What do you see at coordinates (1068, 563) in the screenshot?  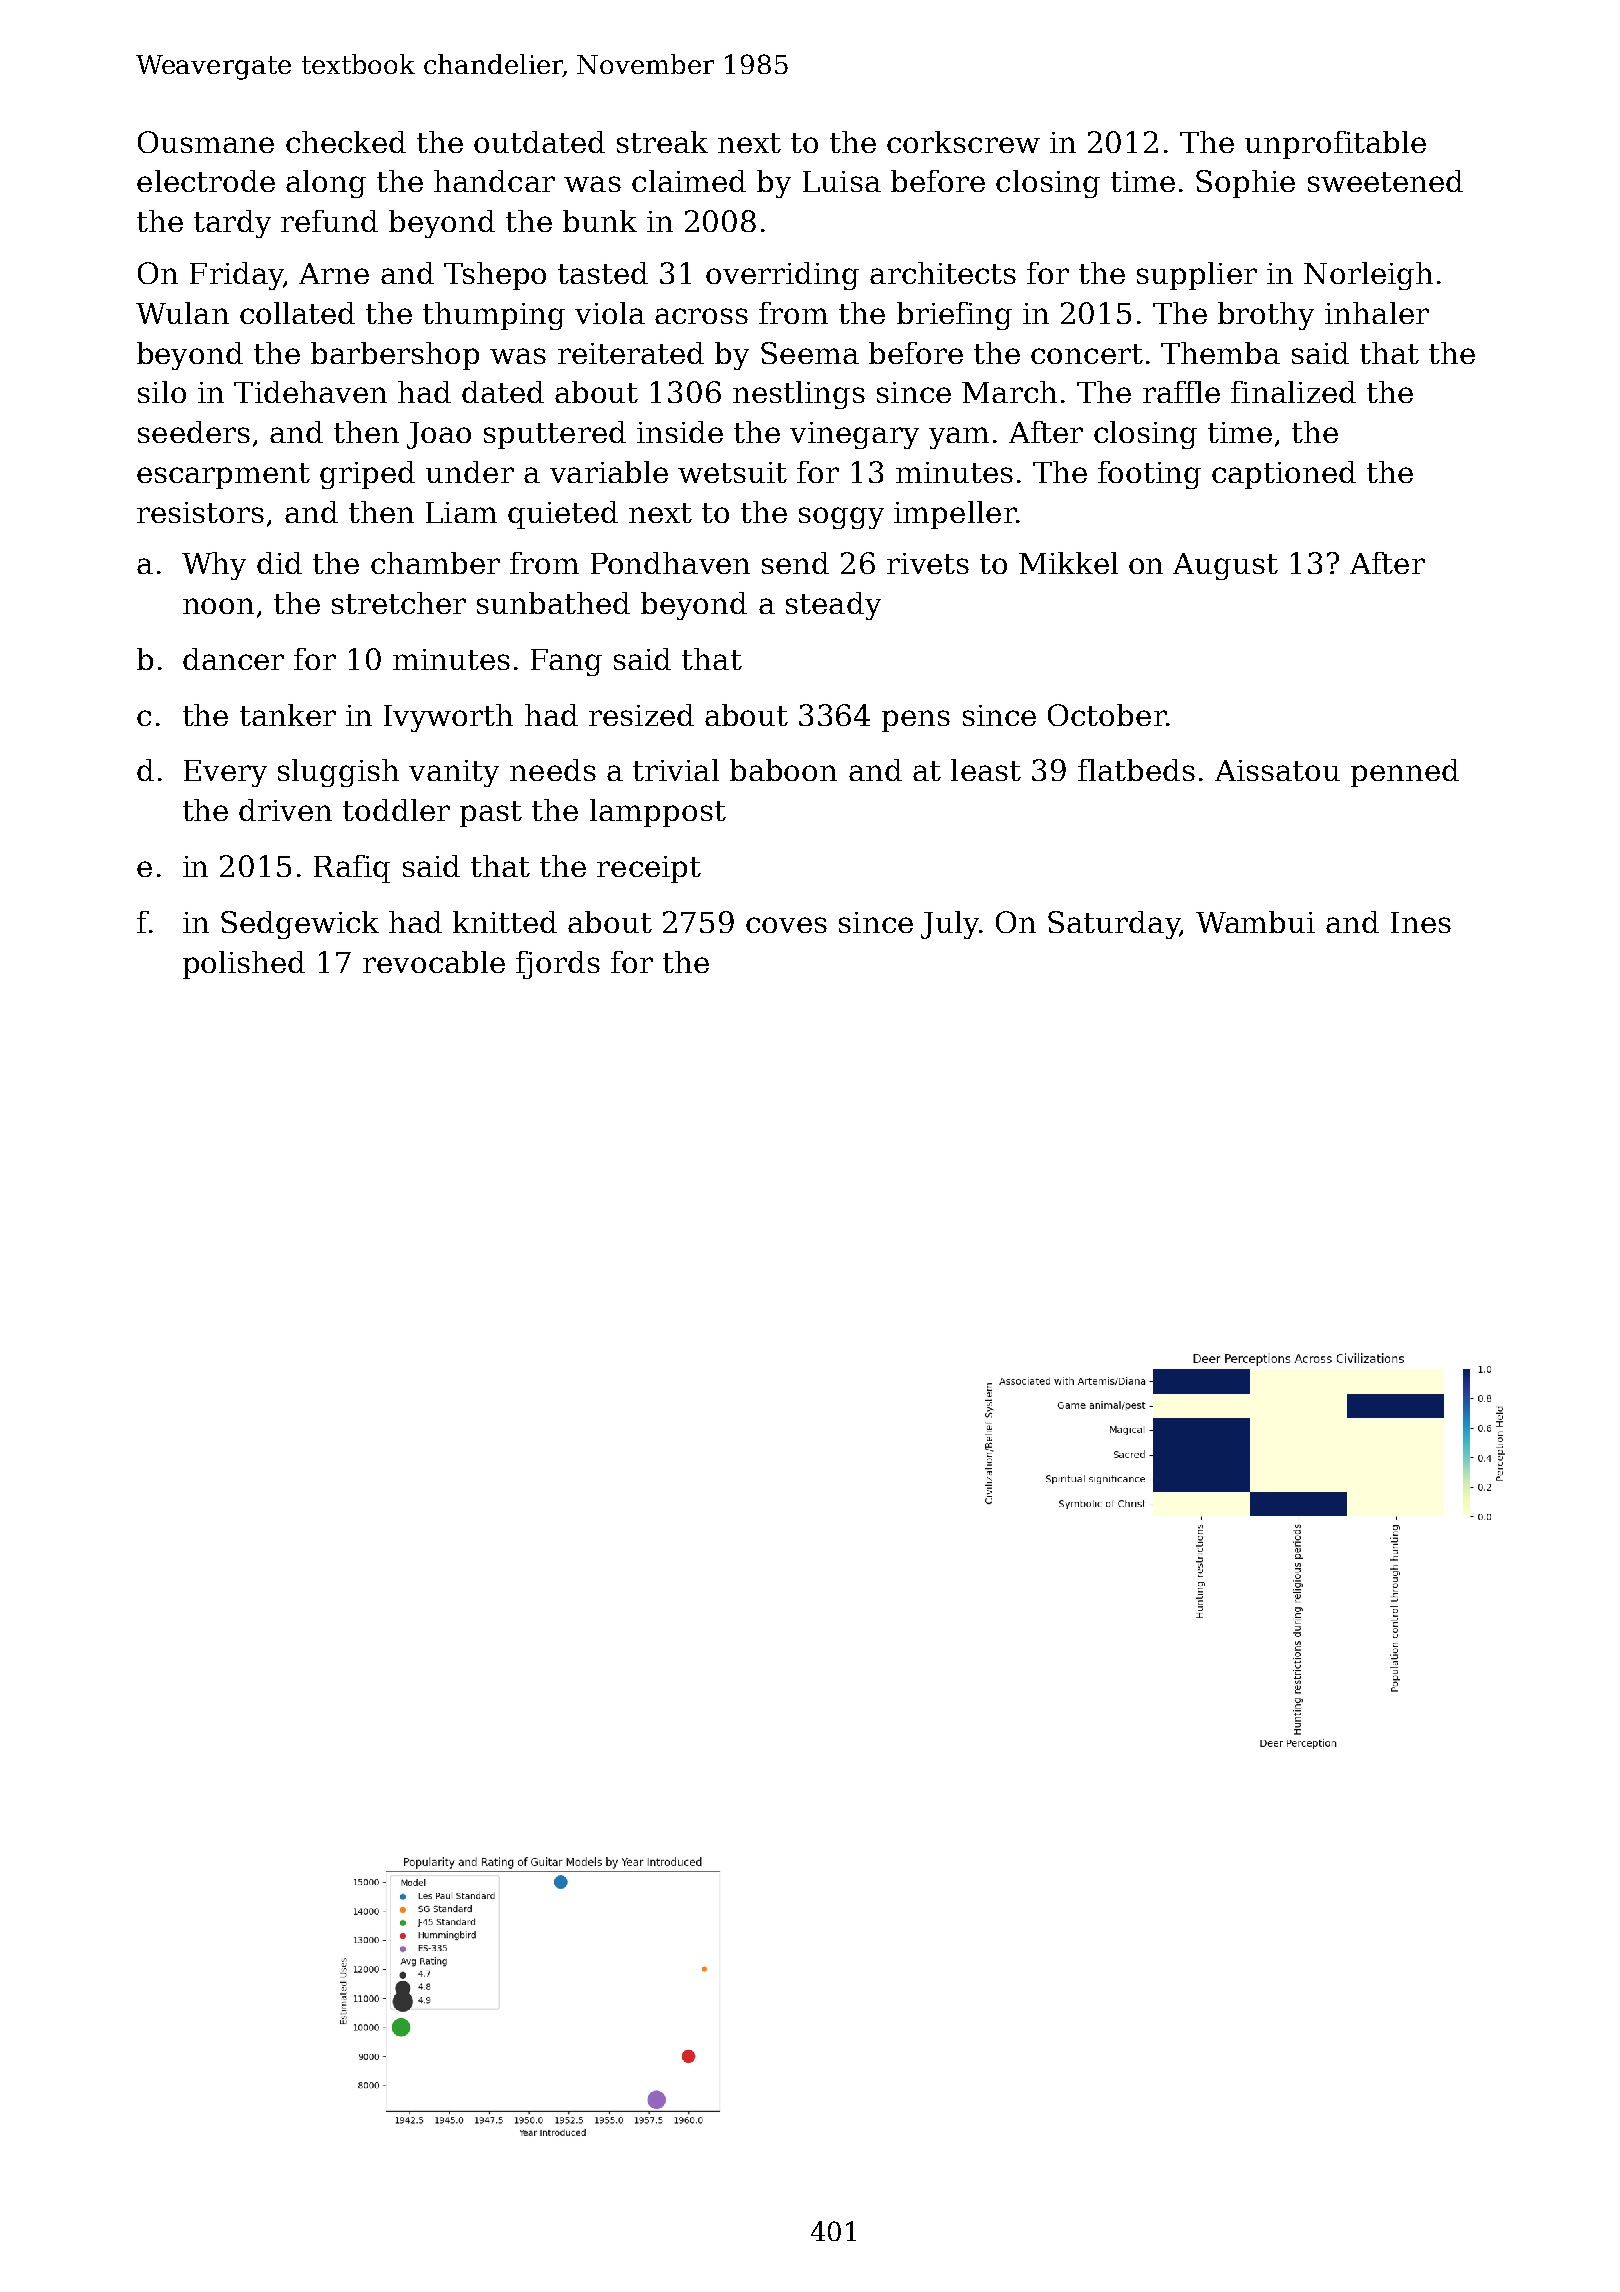 I see `Mikkel` at bounding box center [1068, 563].
